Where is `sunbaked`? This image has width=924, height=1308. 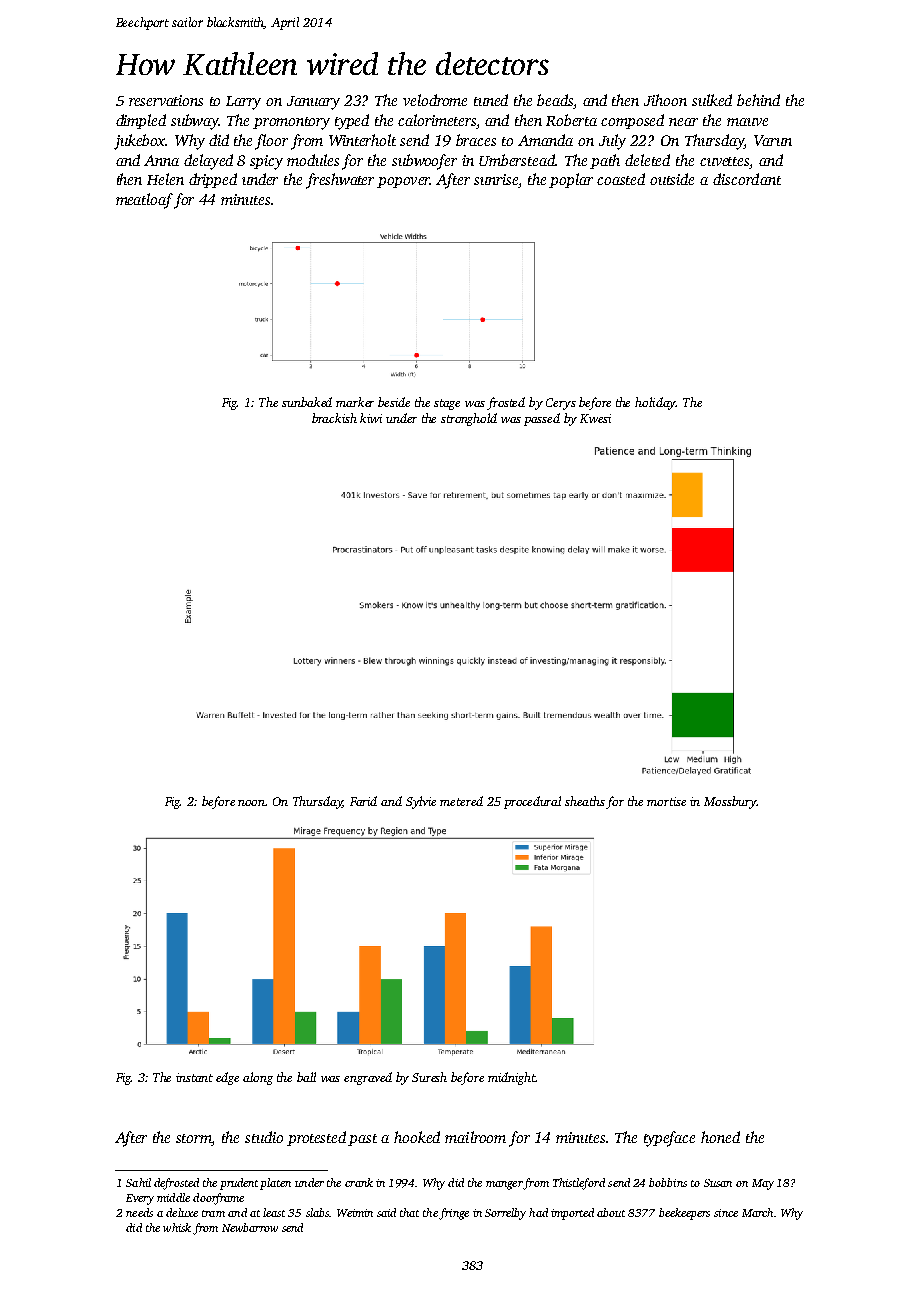
sunbaked is located at coordinates (307, 402).
